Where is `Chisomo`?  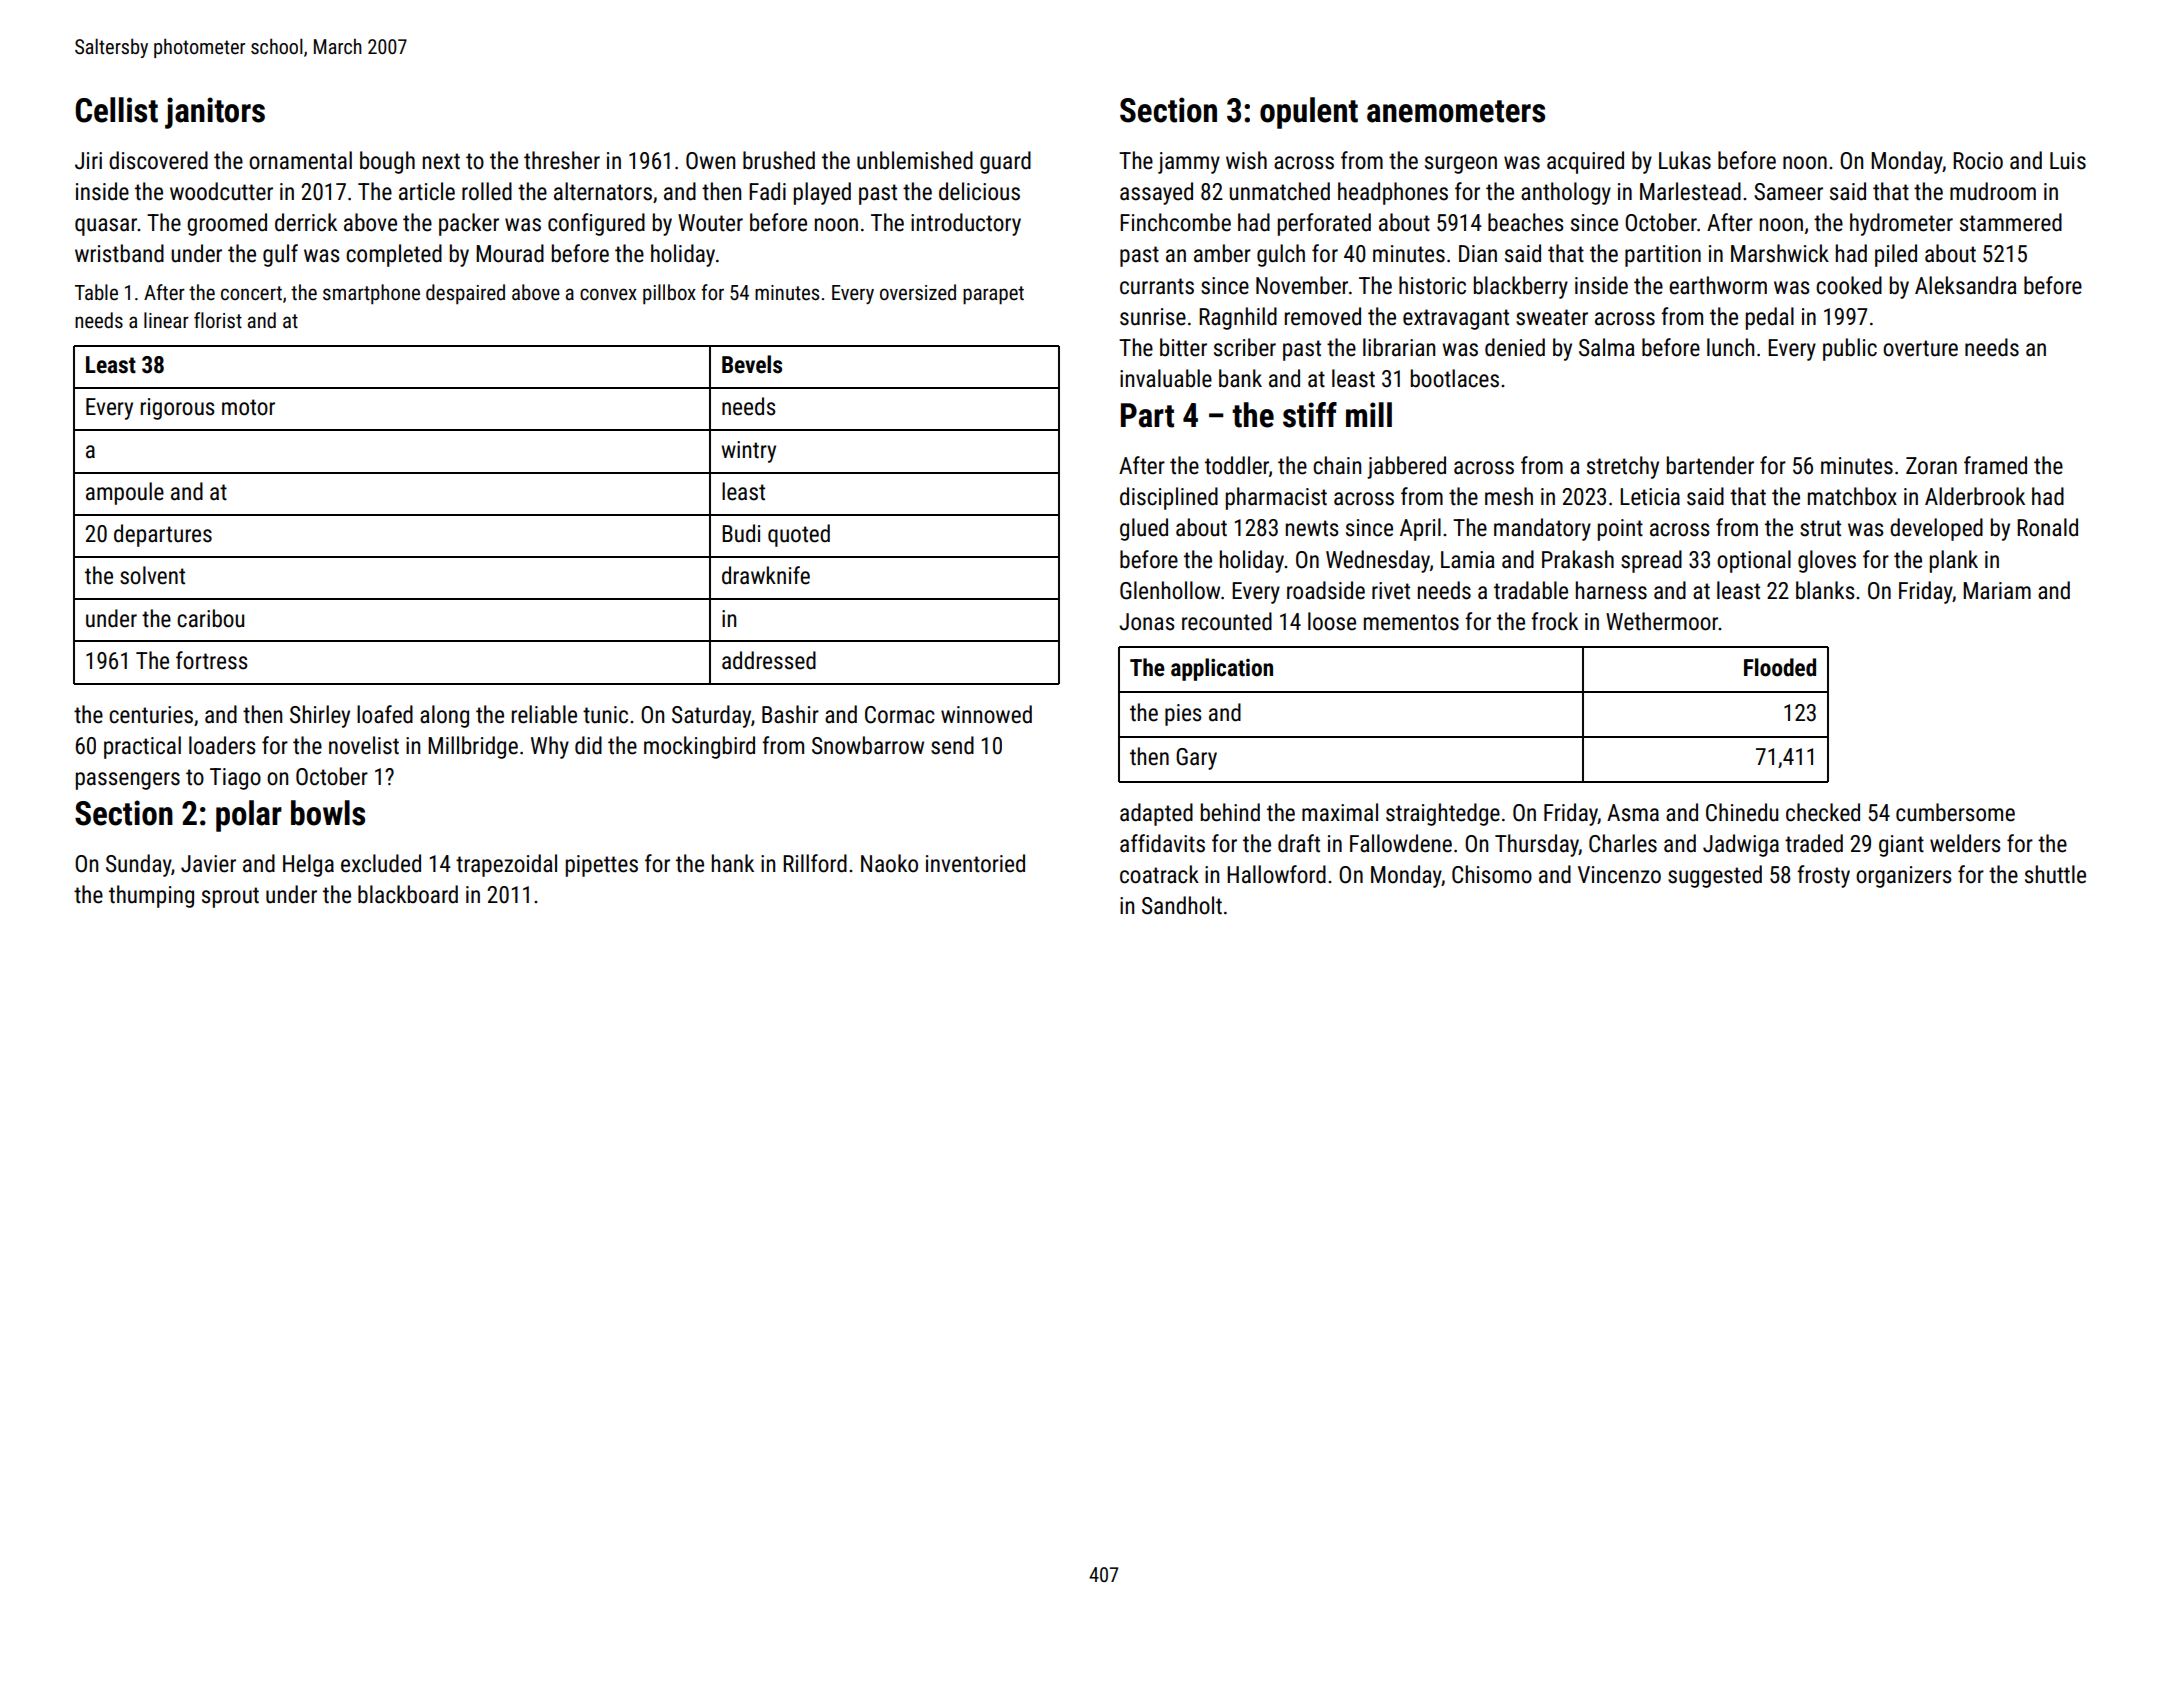 Chisomo is located at coordinates (1492, 874).
